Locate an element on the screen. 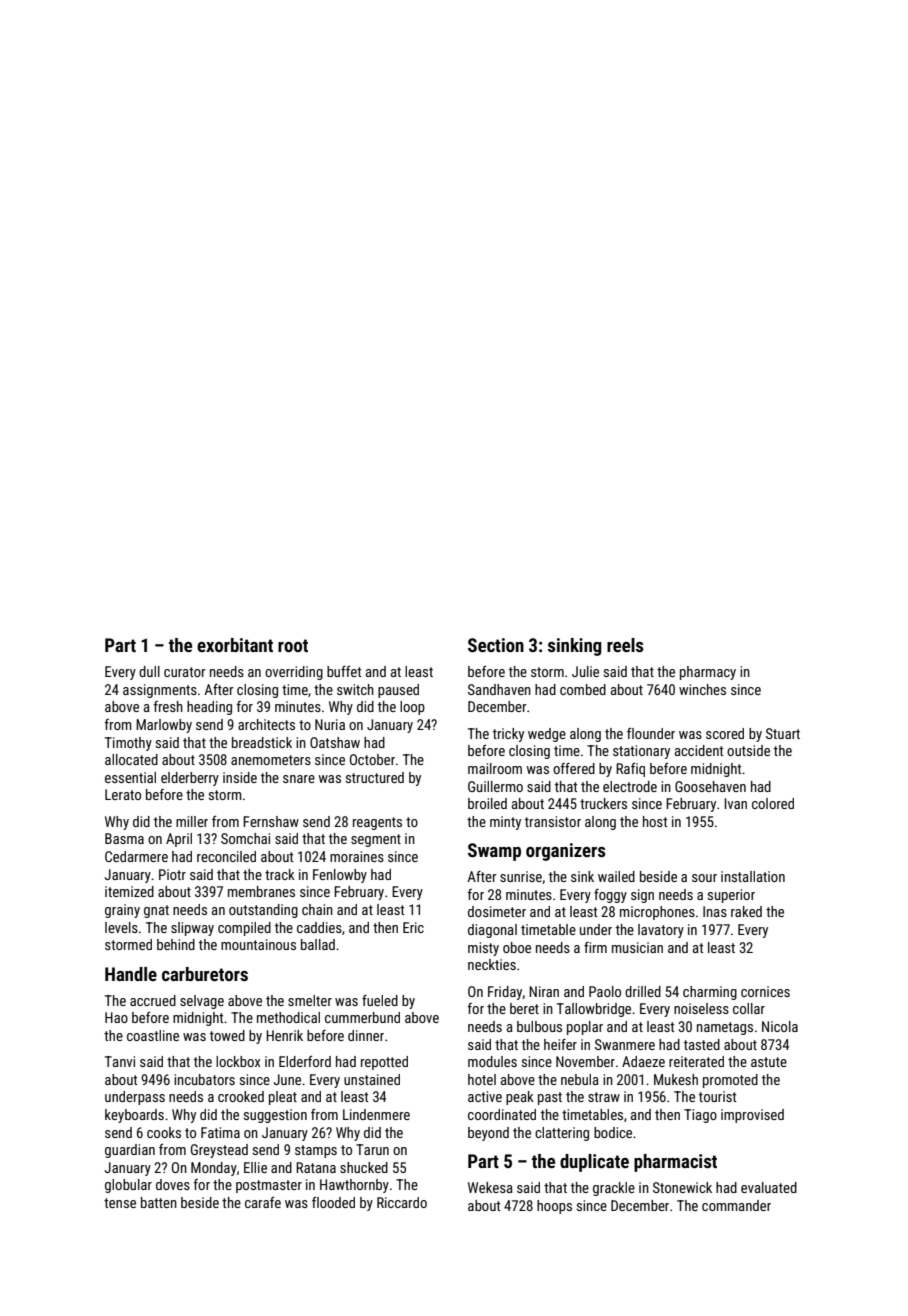  keyboards is located at coordinates (134, 1116).
